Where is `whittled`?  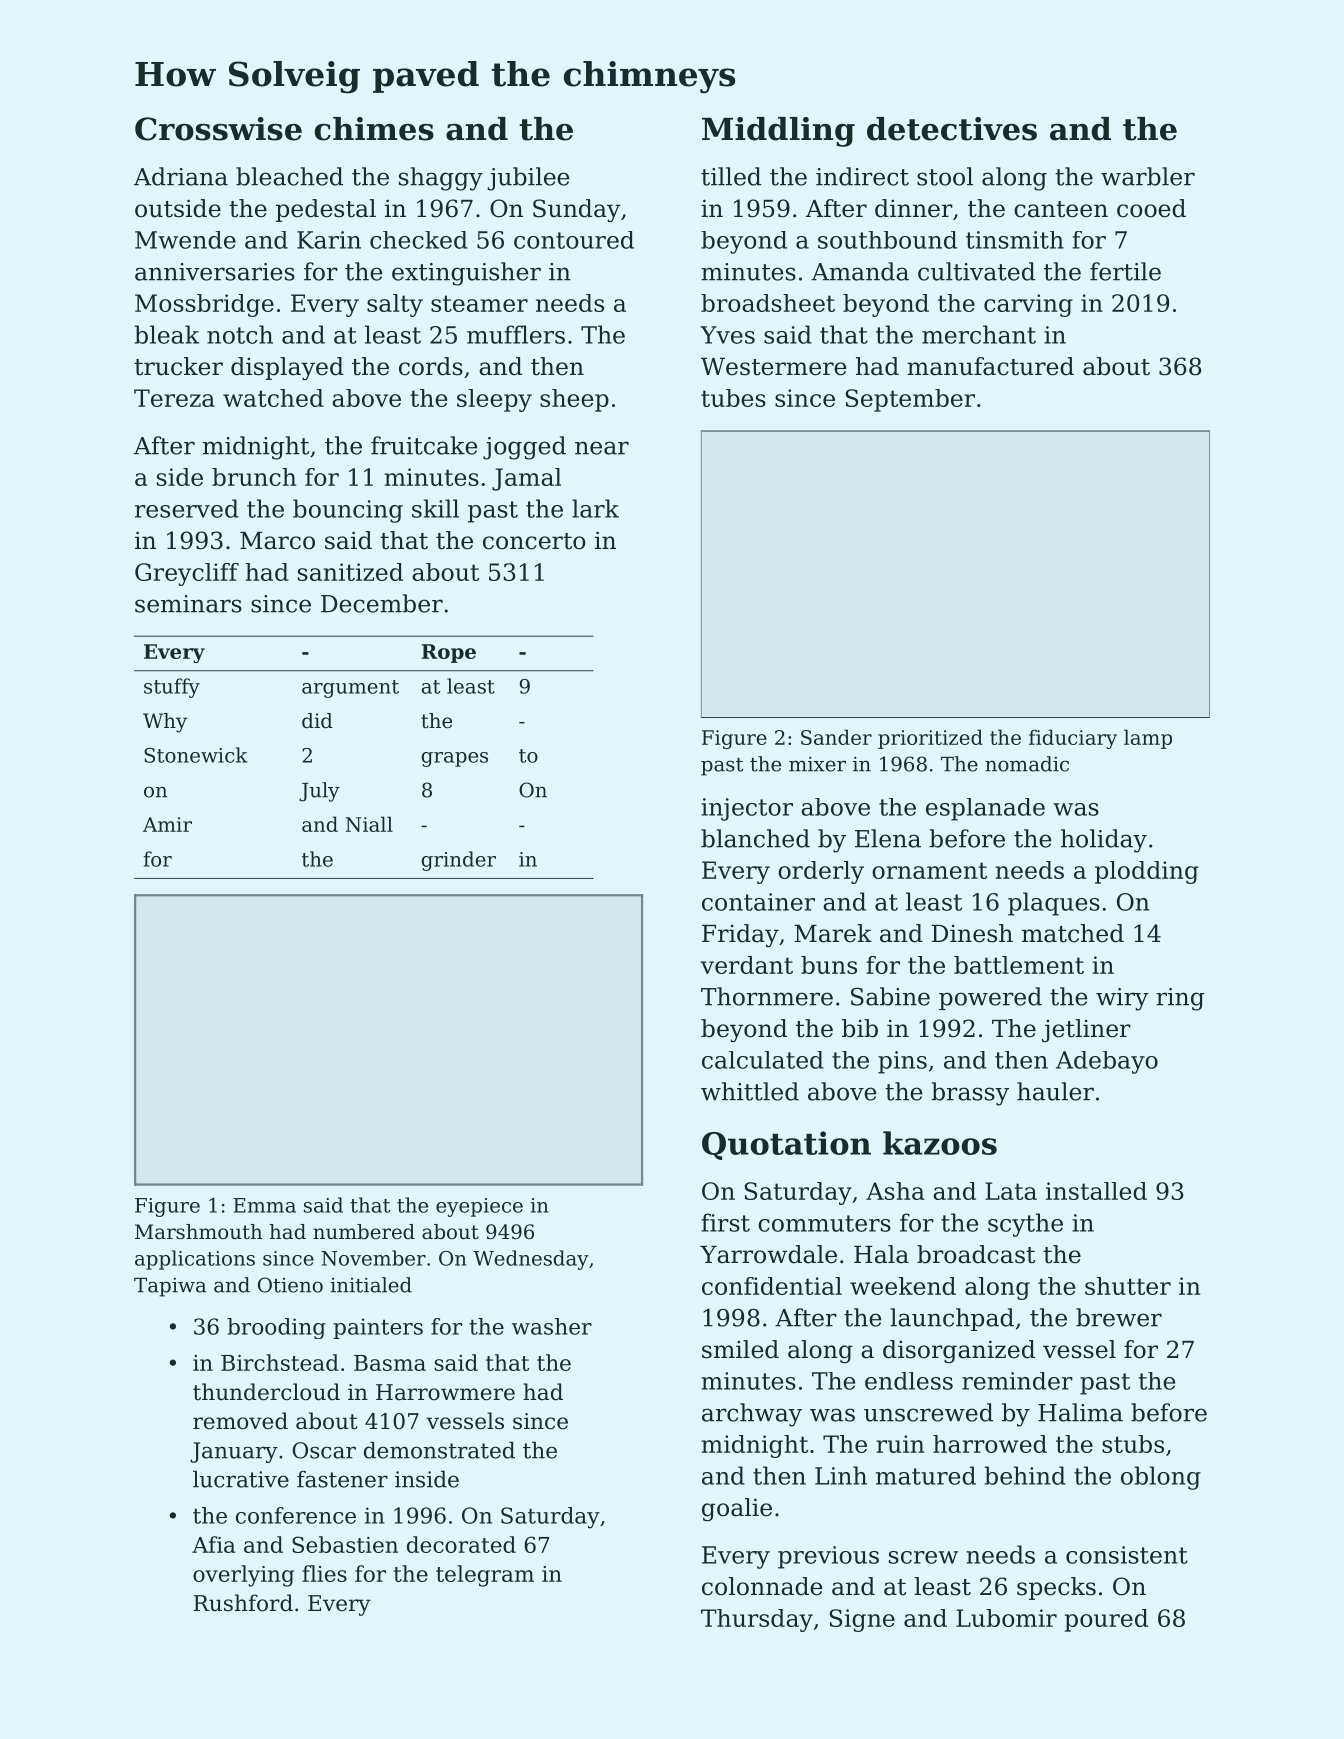 whittled is located at coordinates (750, 1091).
